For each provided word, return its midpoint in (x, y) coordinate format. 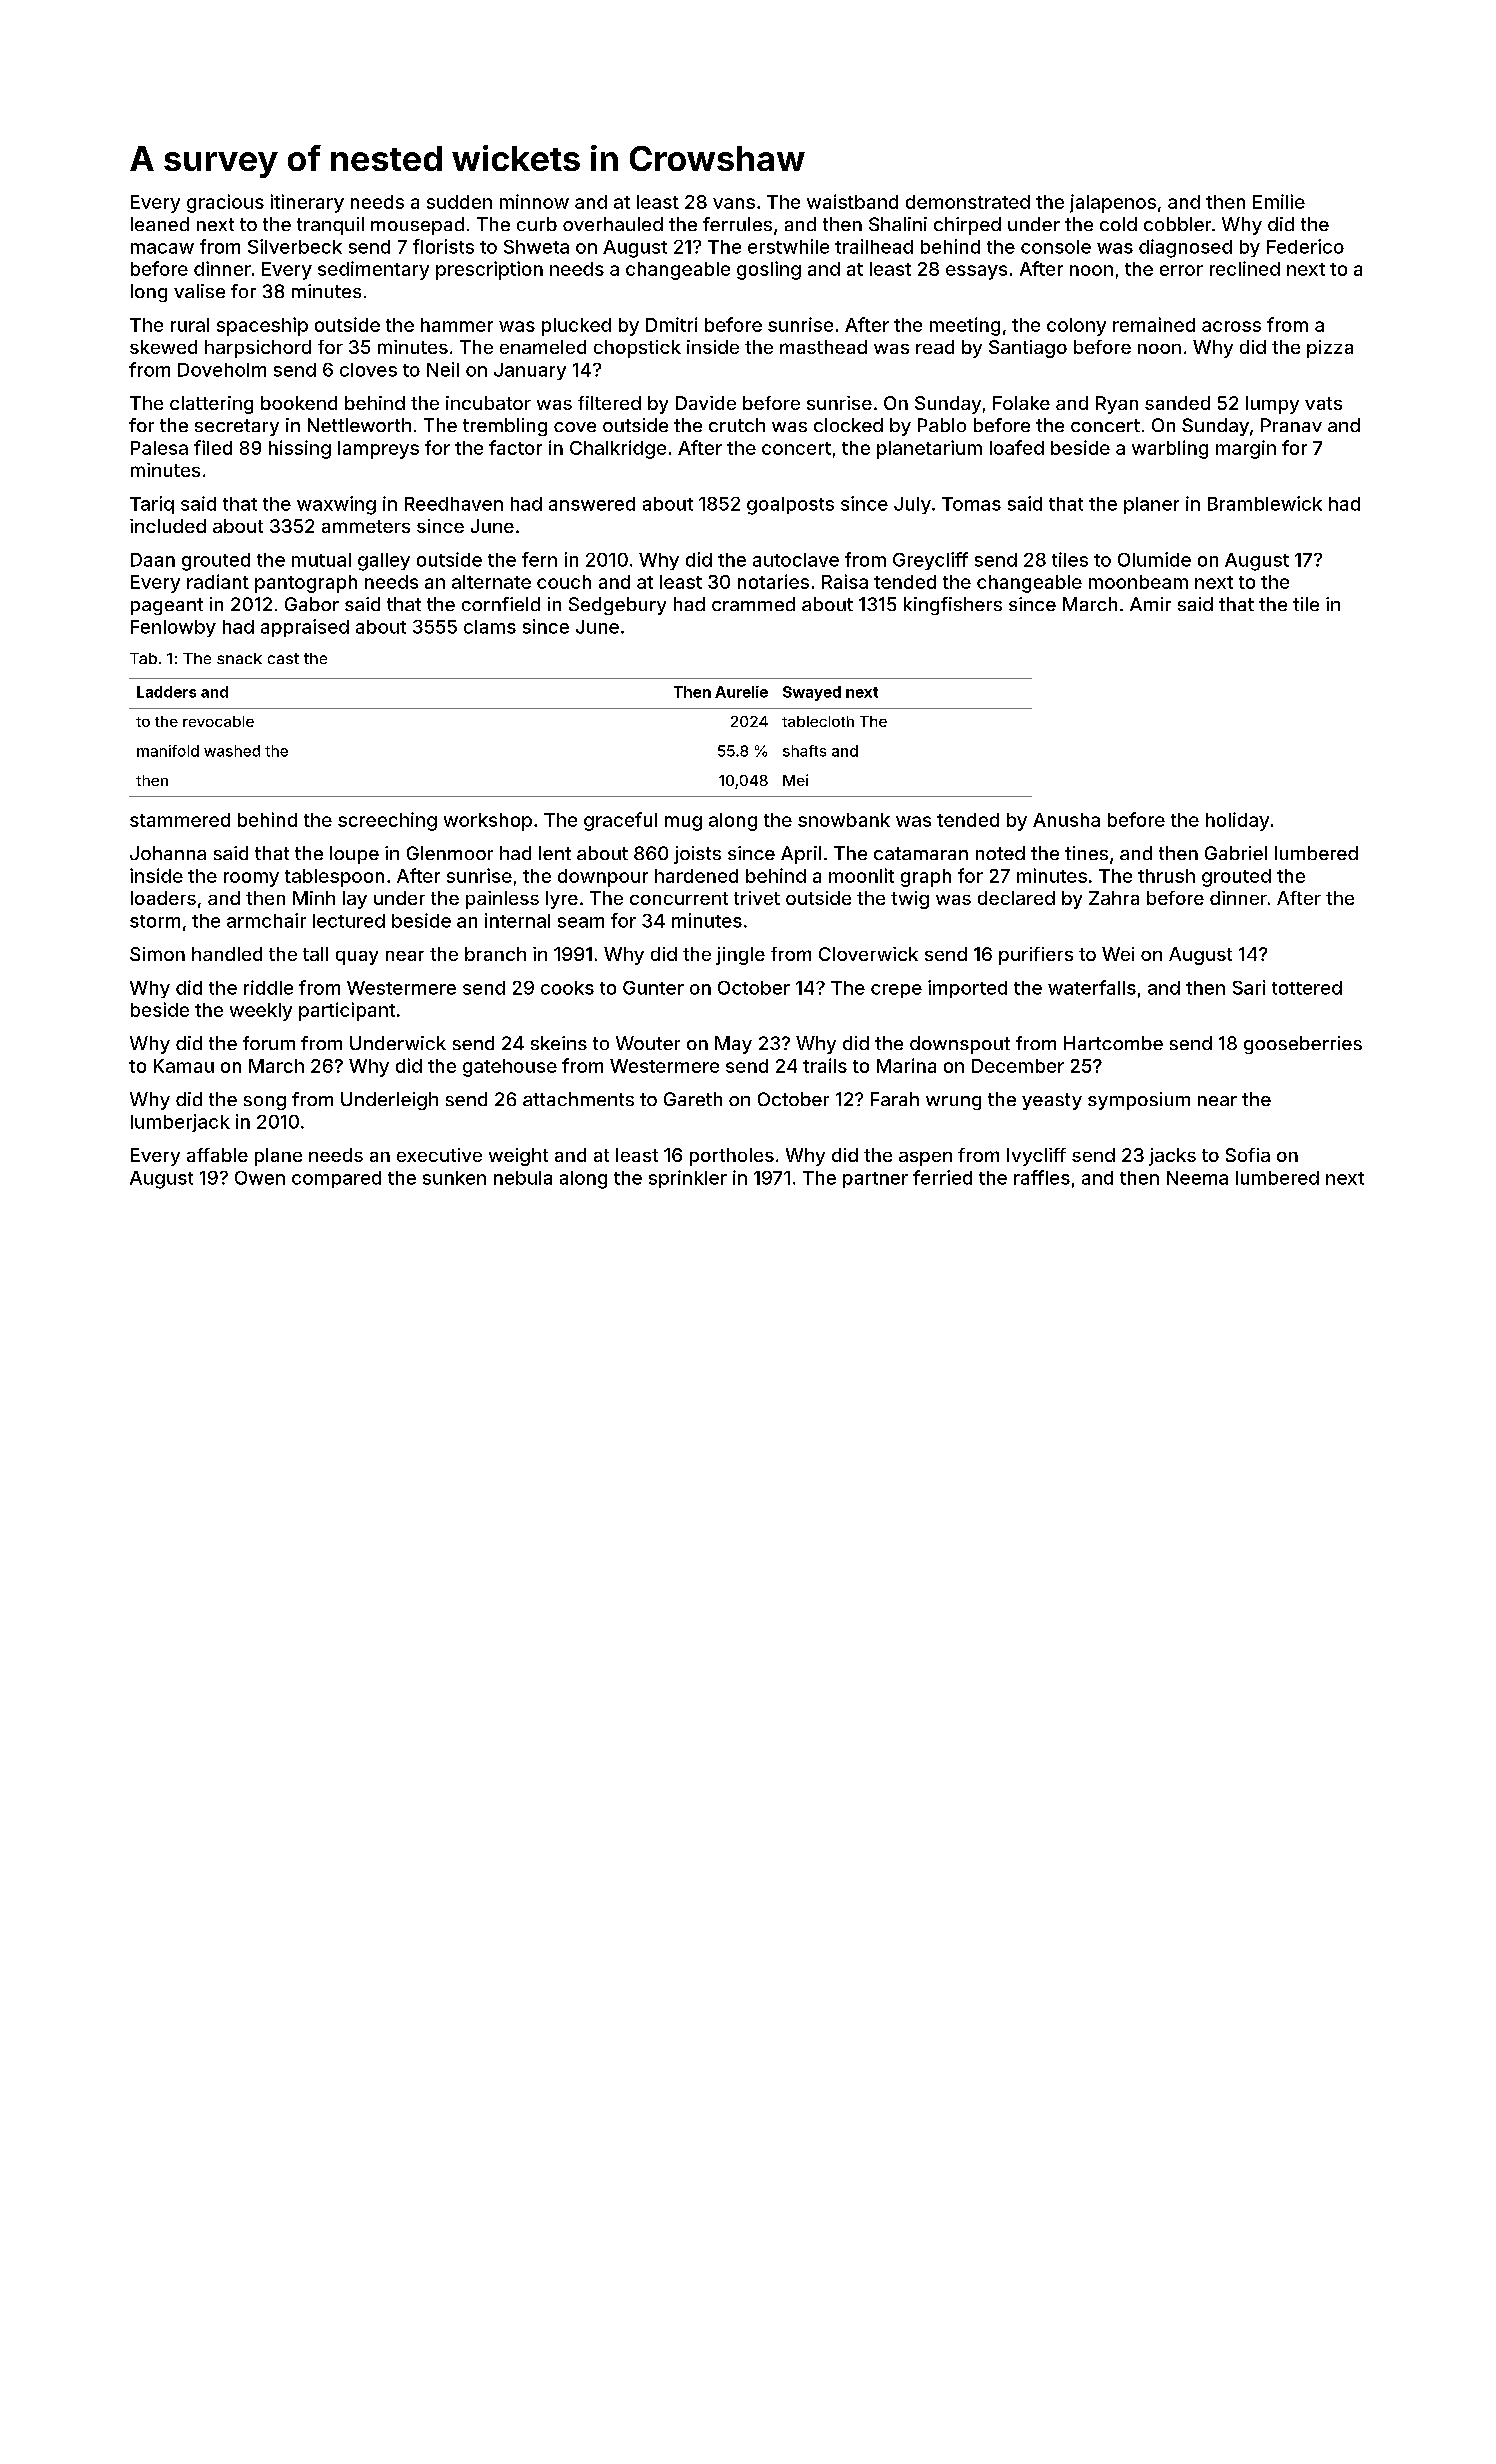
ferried (942, 1177)
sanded (1177, 403)
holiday (1237, 821)
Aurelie (741, 692)
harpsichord (258, 349)
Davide (706, 403)
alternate (491, 582)
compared (336, 1179)
